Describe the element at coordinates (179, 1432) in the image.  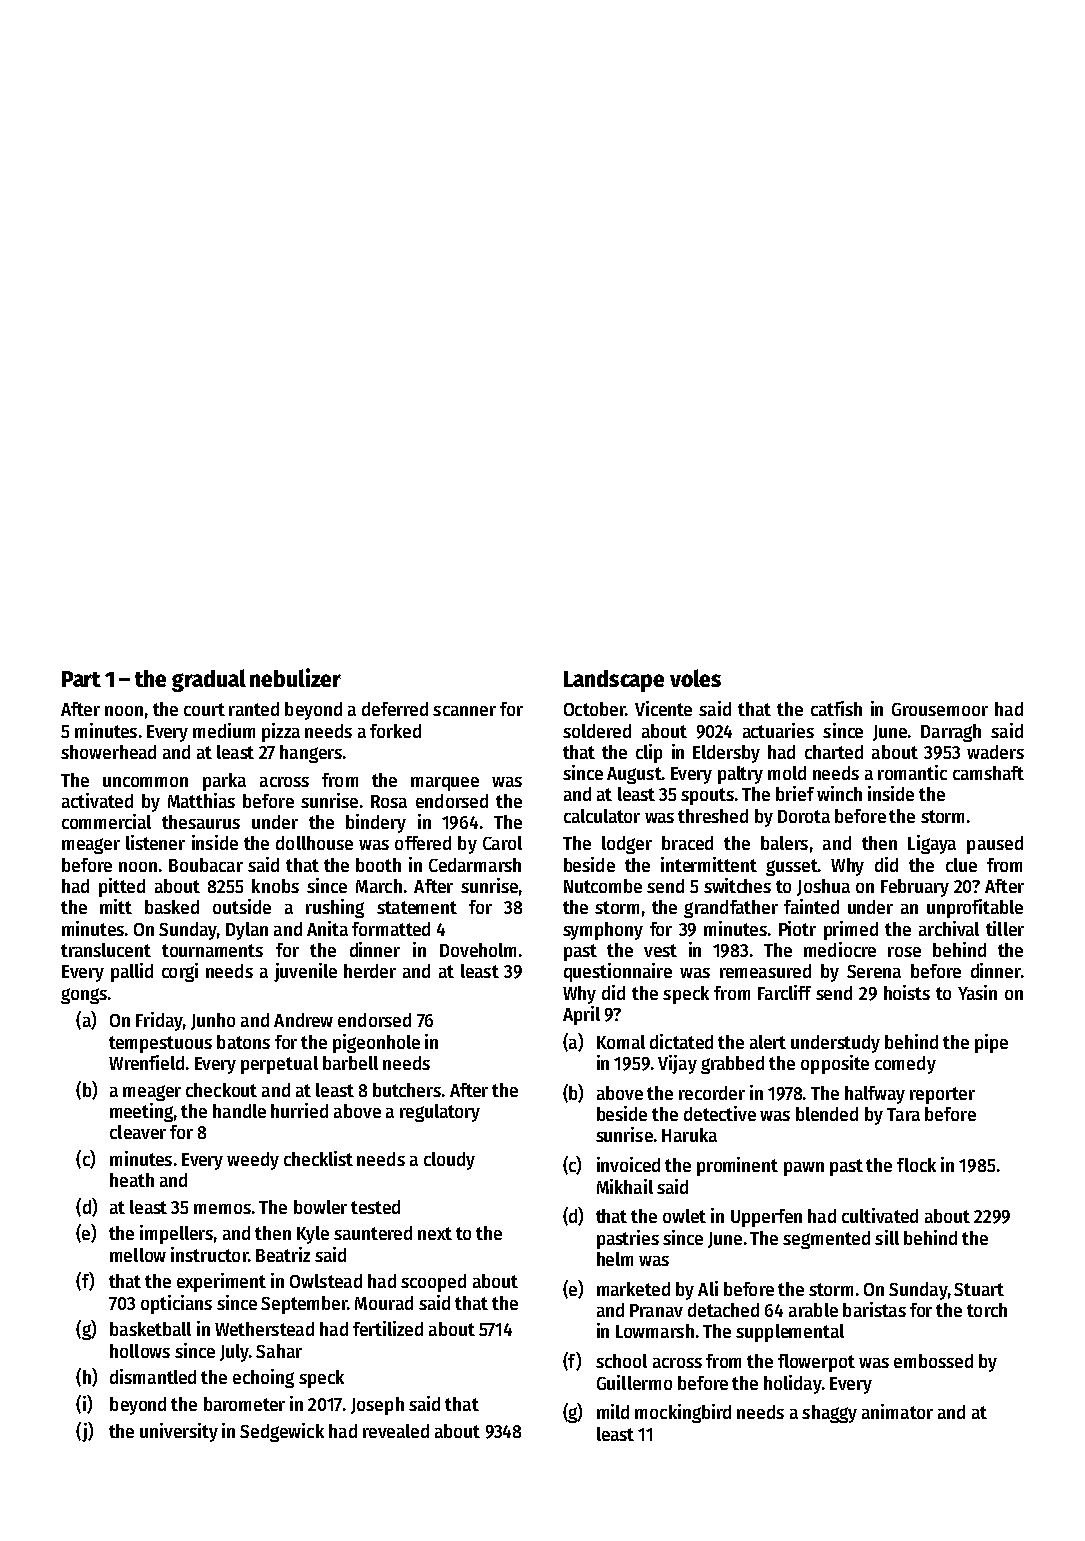
I see `university` at that location.
